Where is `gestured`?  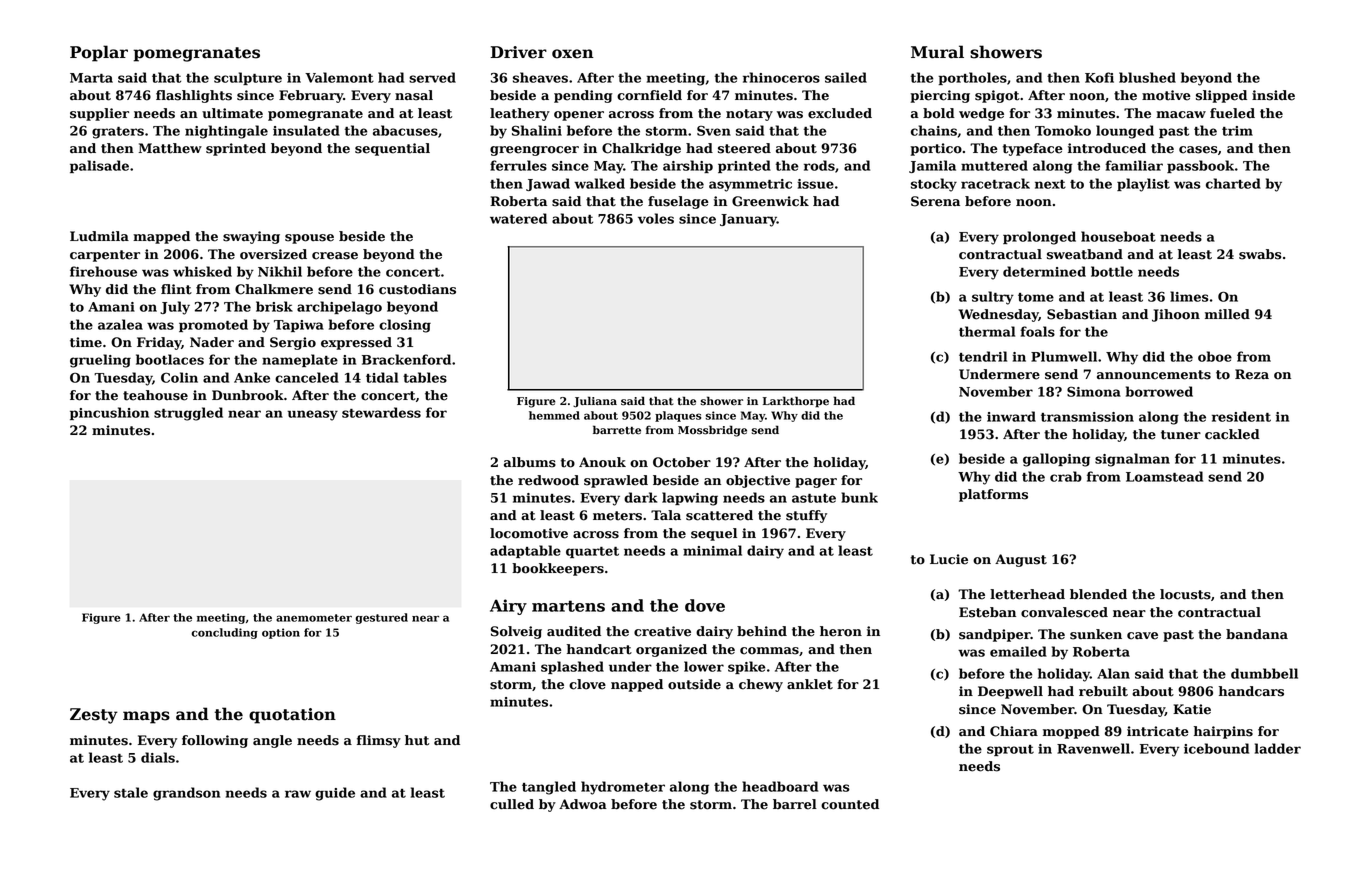 gestured is located at coordinates (381, 618).
